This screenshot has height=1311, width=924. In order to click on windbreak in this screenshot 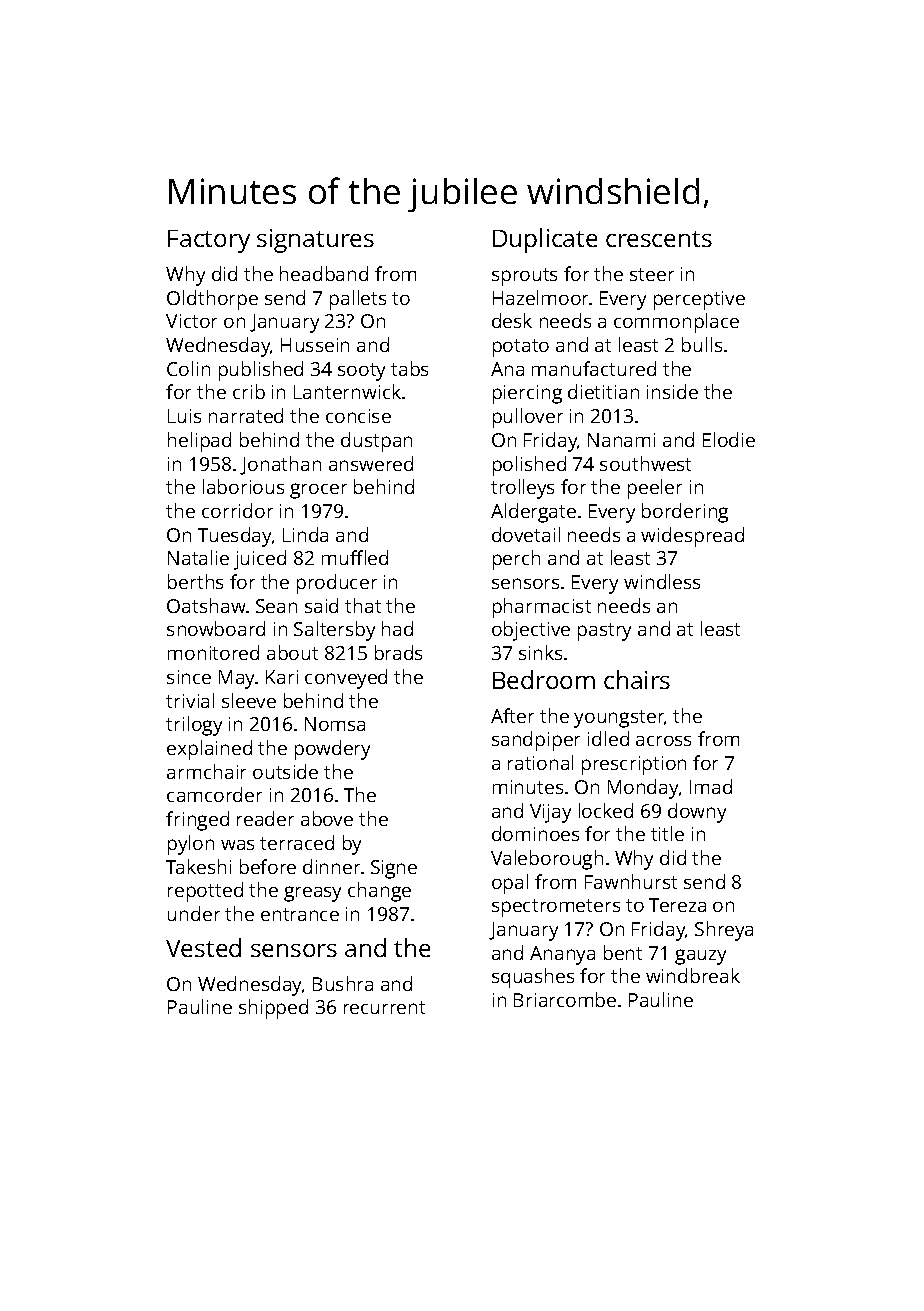, I will do `click(693, 975)`.
